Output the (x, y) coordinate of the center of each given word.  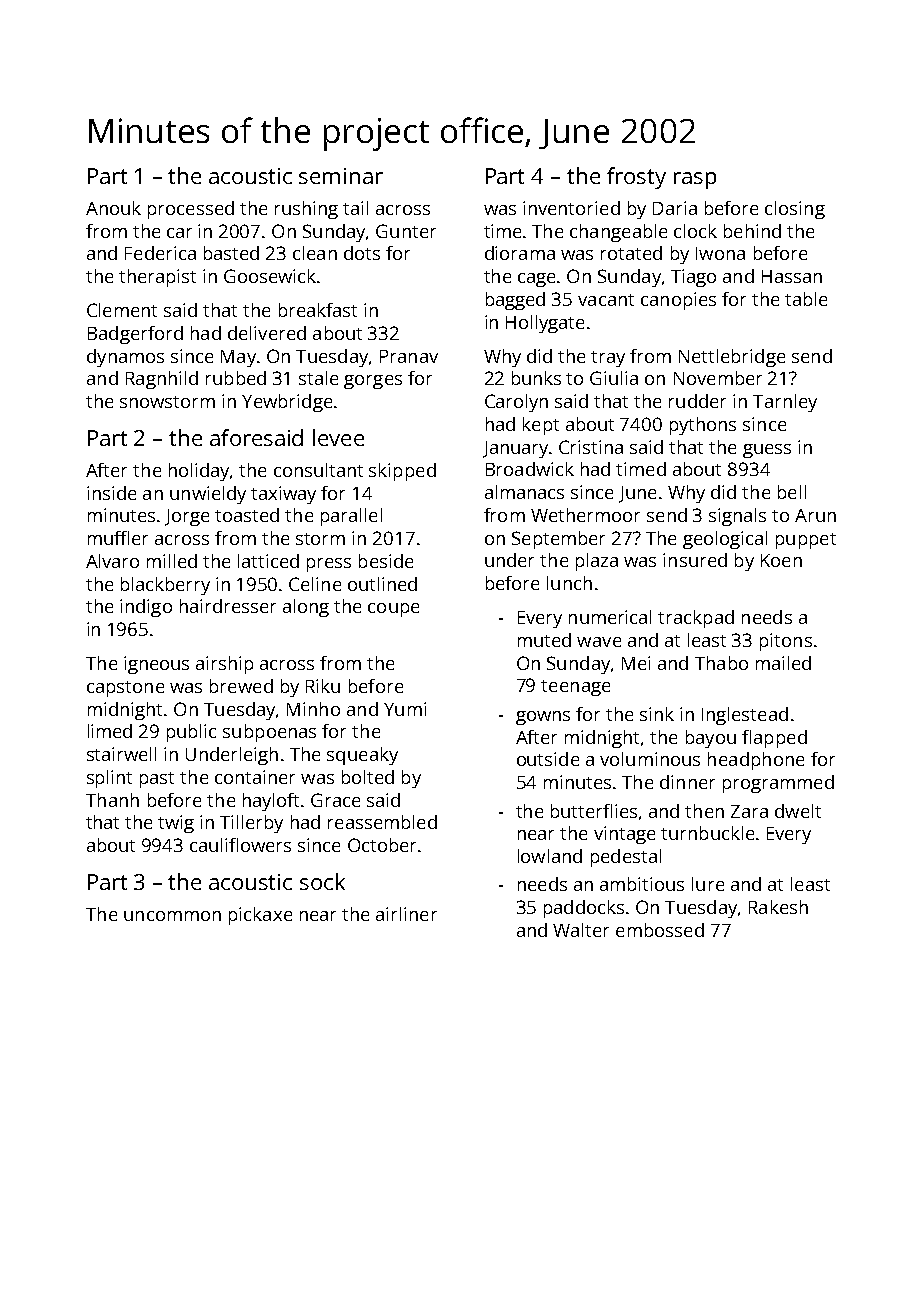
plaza (597, 562)
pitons (786, 642)
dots (362, 253)
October (382, 845)
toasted (247, 515)
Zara (749, 811)
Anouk (113, 208)
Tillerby (251, 824)
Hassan (792, 276)
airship (224, 665)
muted (544, 640)
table (806, 299)
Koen (781, 560)
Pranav (409, 356)
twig (176, 824)
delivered (267, 333)
